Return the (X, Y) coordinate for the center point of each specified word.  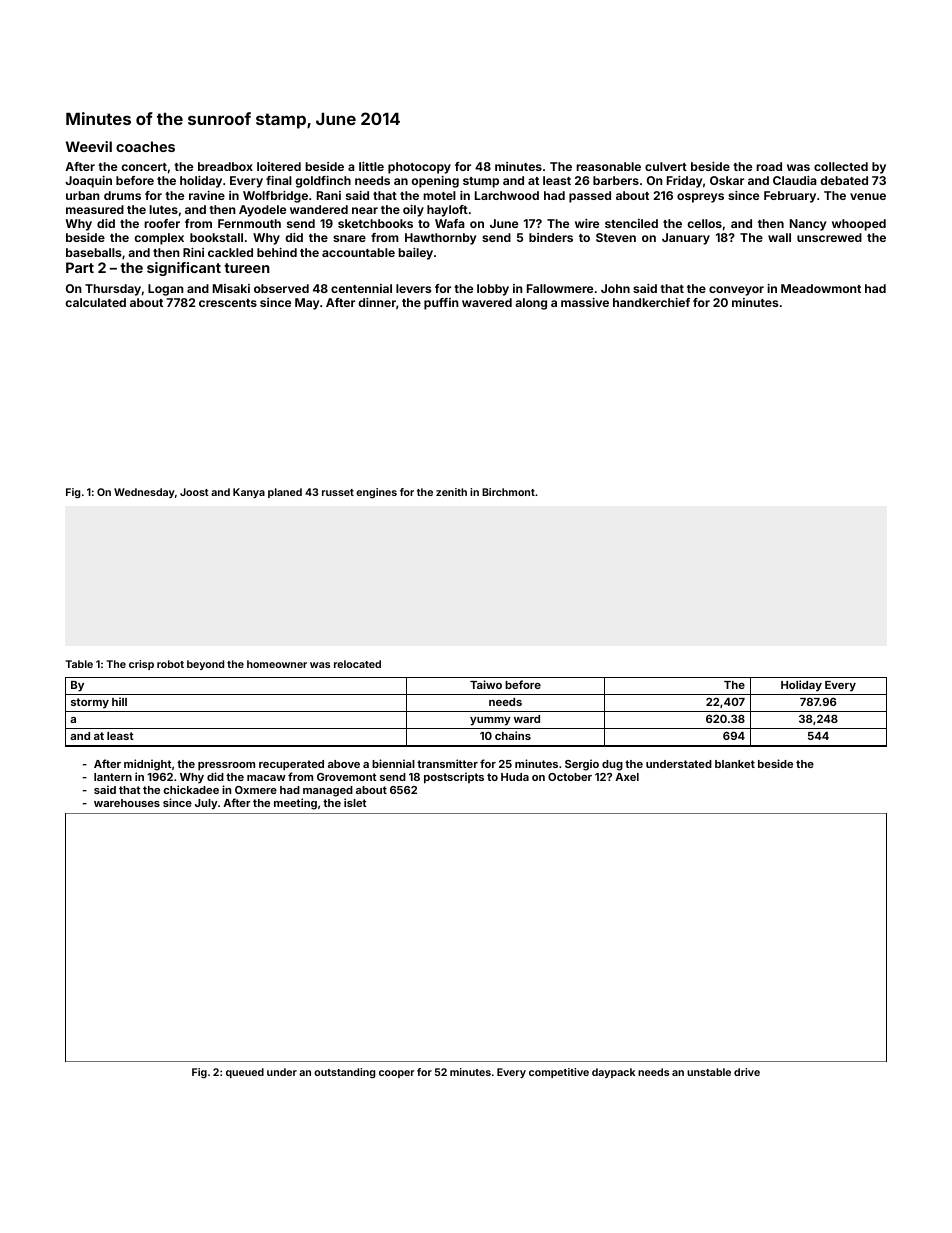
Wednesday (144, 493)
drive (747, 1072)
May (307, 304)
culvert (666, 166)
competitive (559, 1073)
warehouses (127, 803)
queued (245, 1073)
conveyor (736, 291)
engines (376, 493)
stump (481, 182)
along (531, 304)
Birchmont (508, 492)
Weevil (89, 146)
